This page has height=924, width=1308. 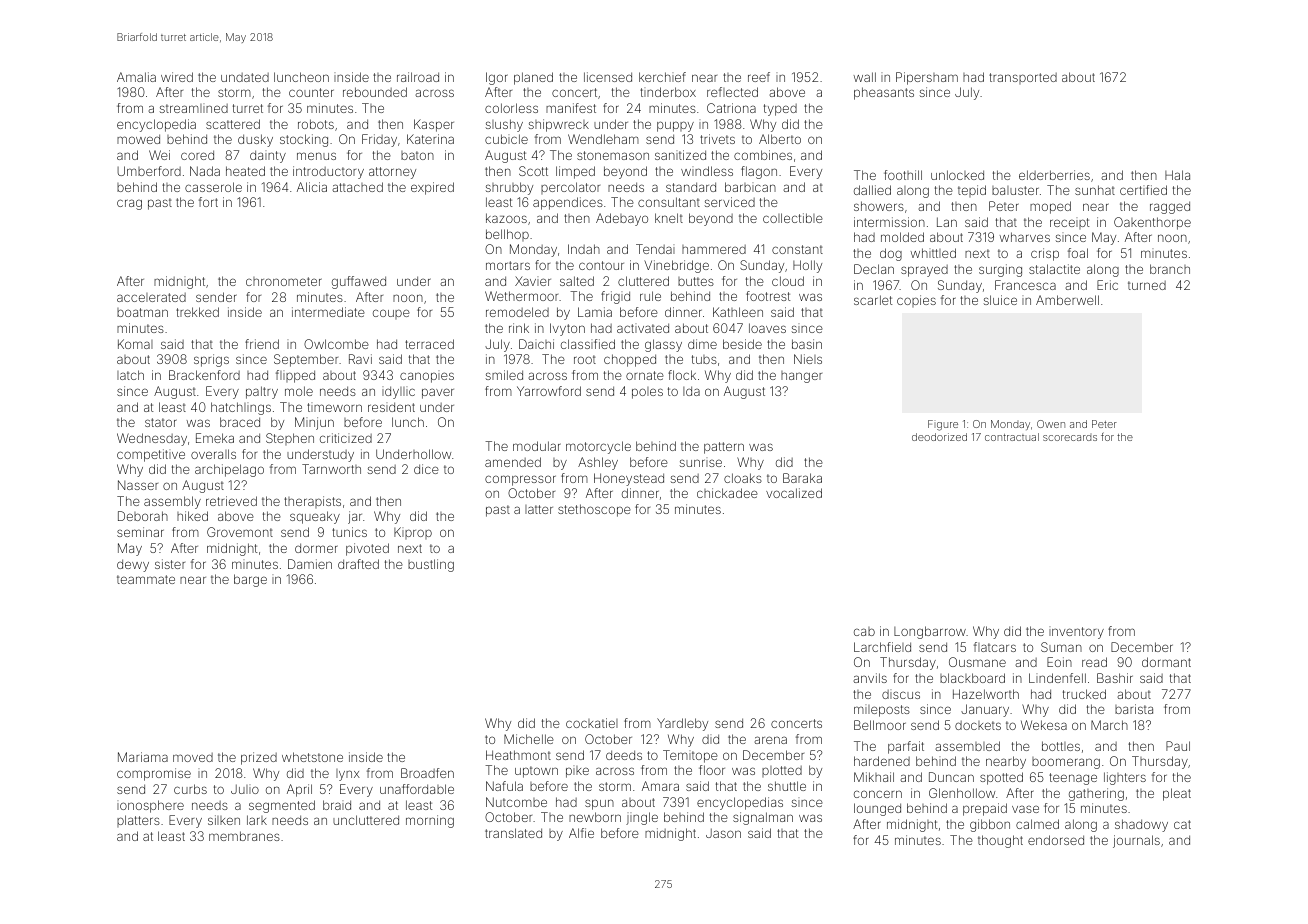 What do you see at coordinates (245, 77) in the page?
I see `undated` at bounding box center [245, 77].
